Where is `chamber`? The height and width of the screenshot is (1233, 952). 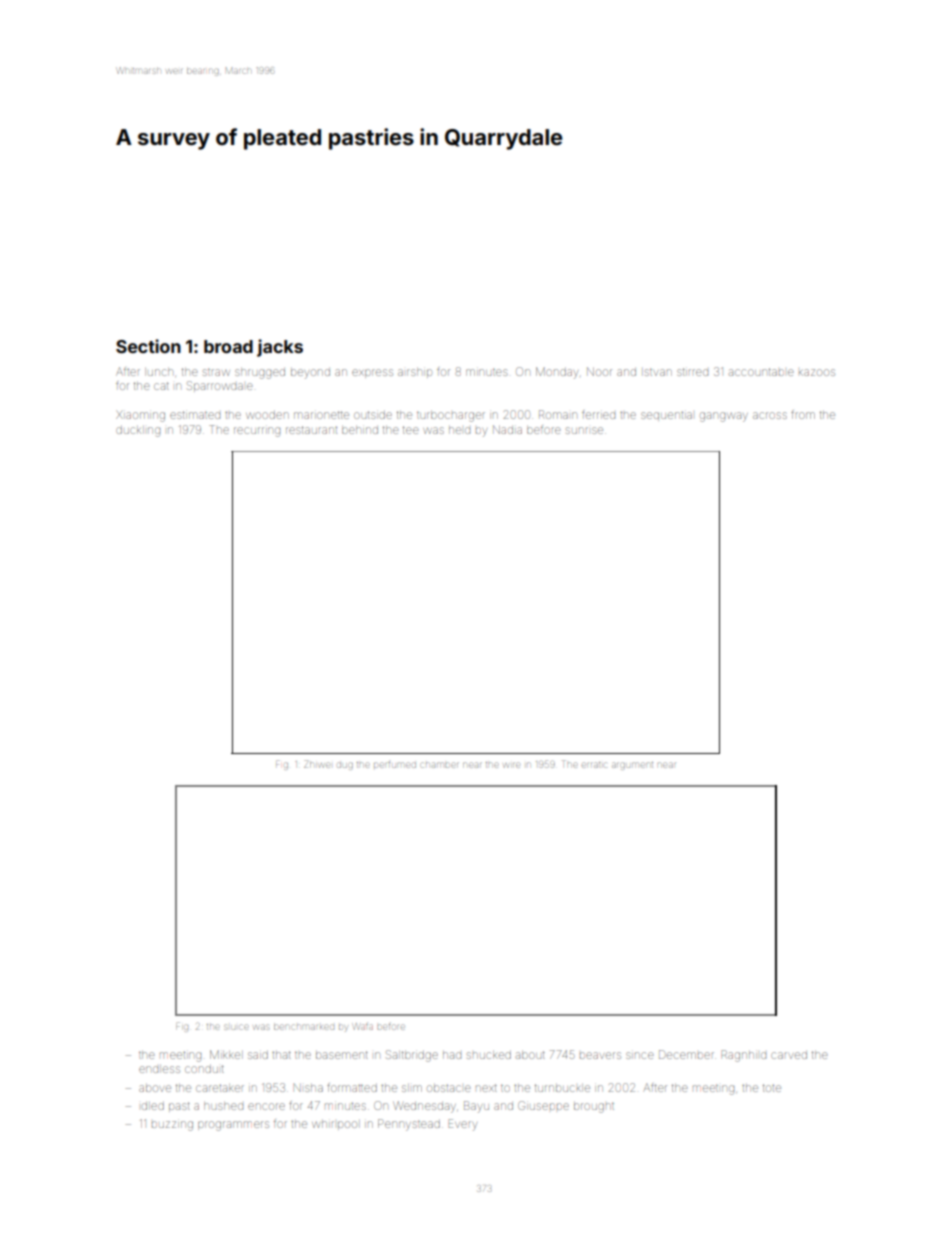 chamber is located at coordinates (439, 765).
